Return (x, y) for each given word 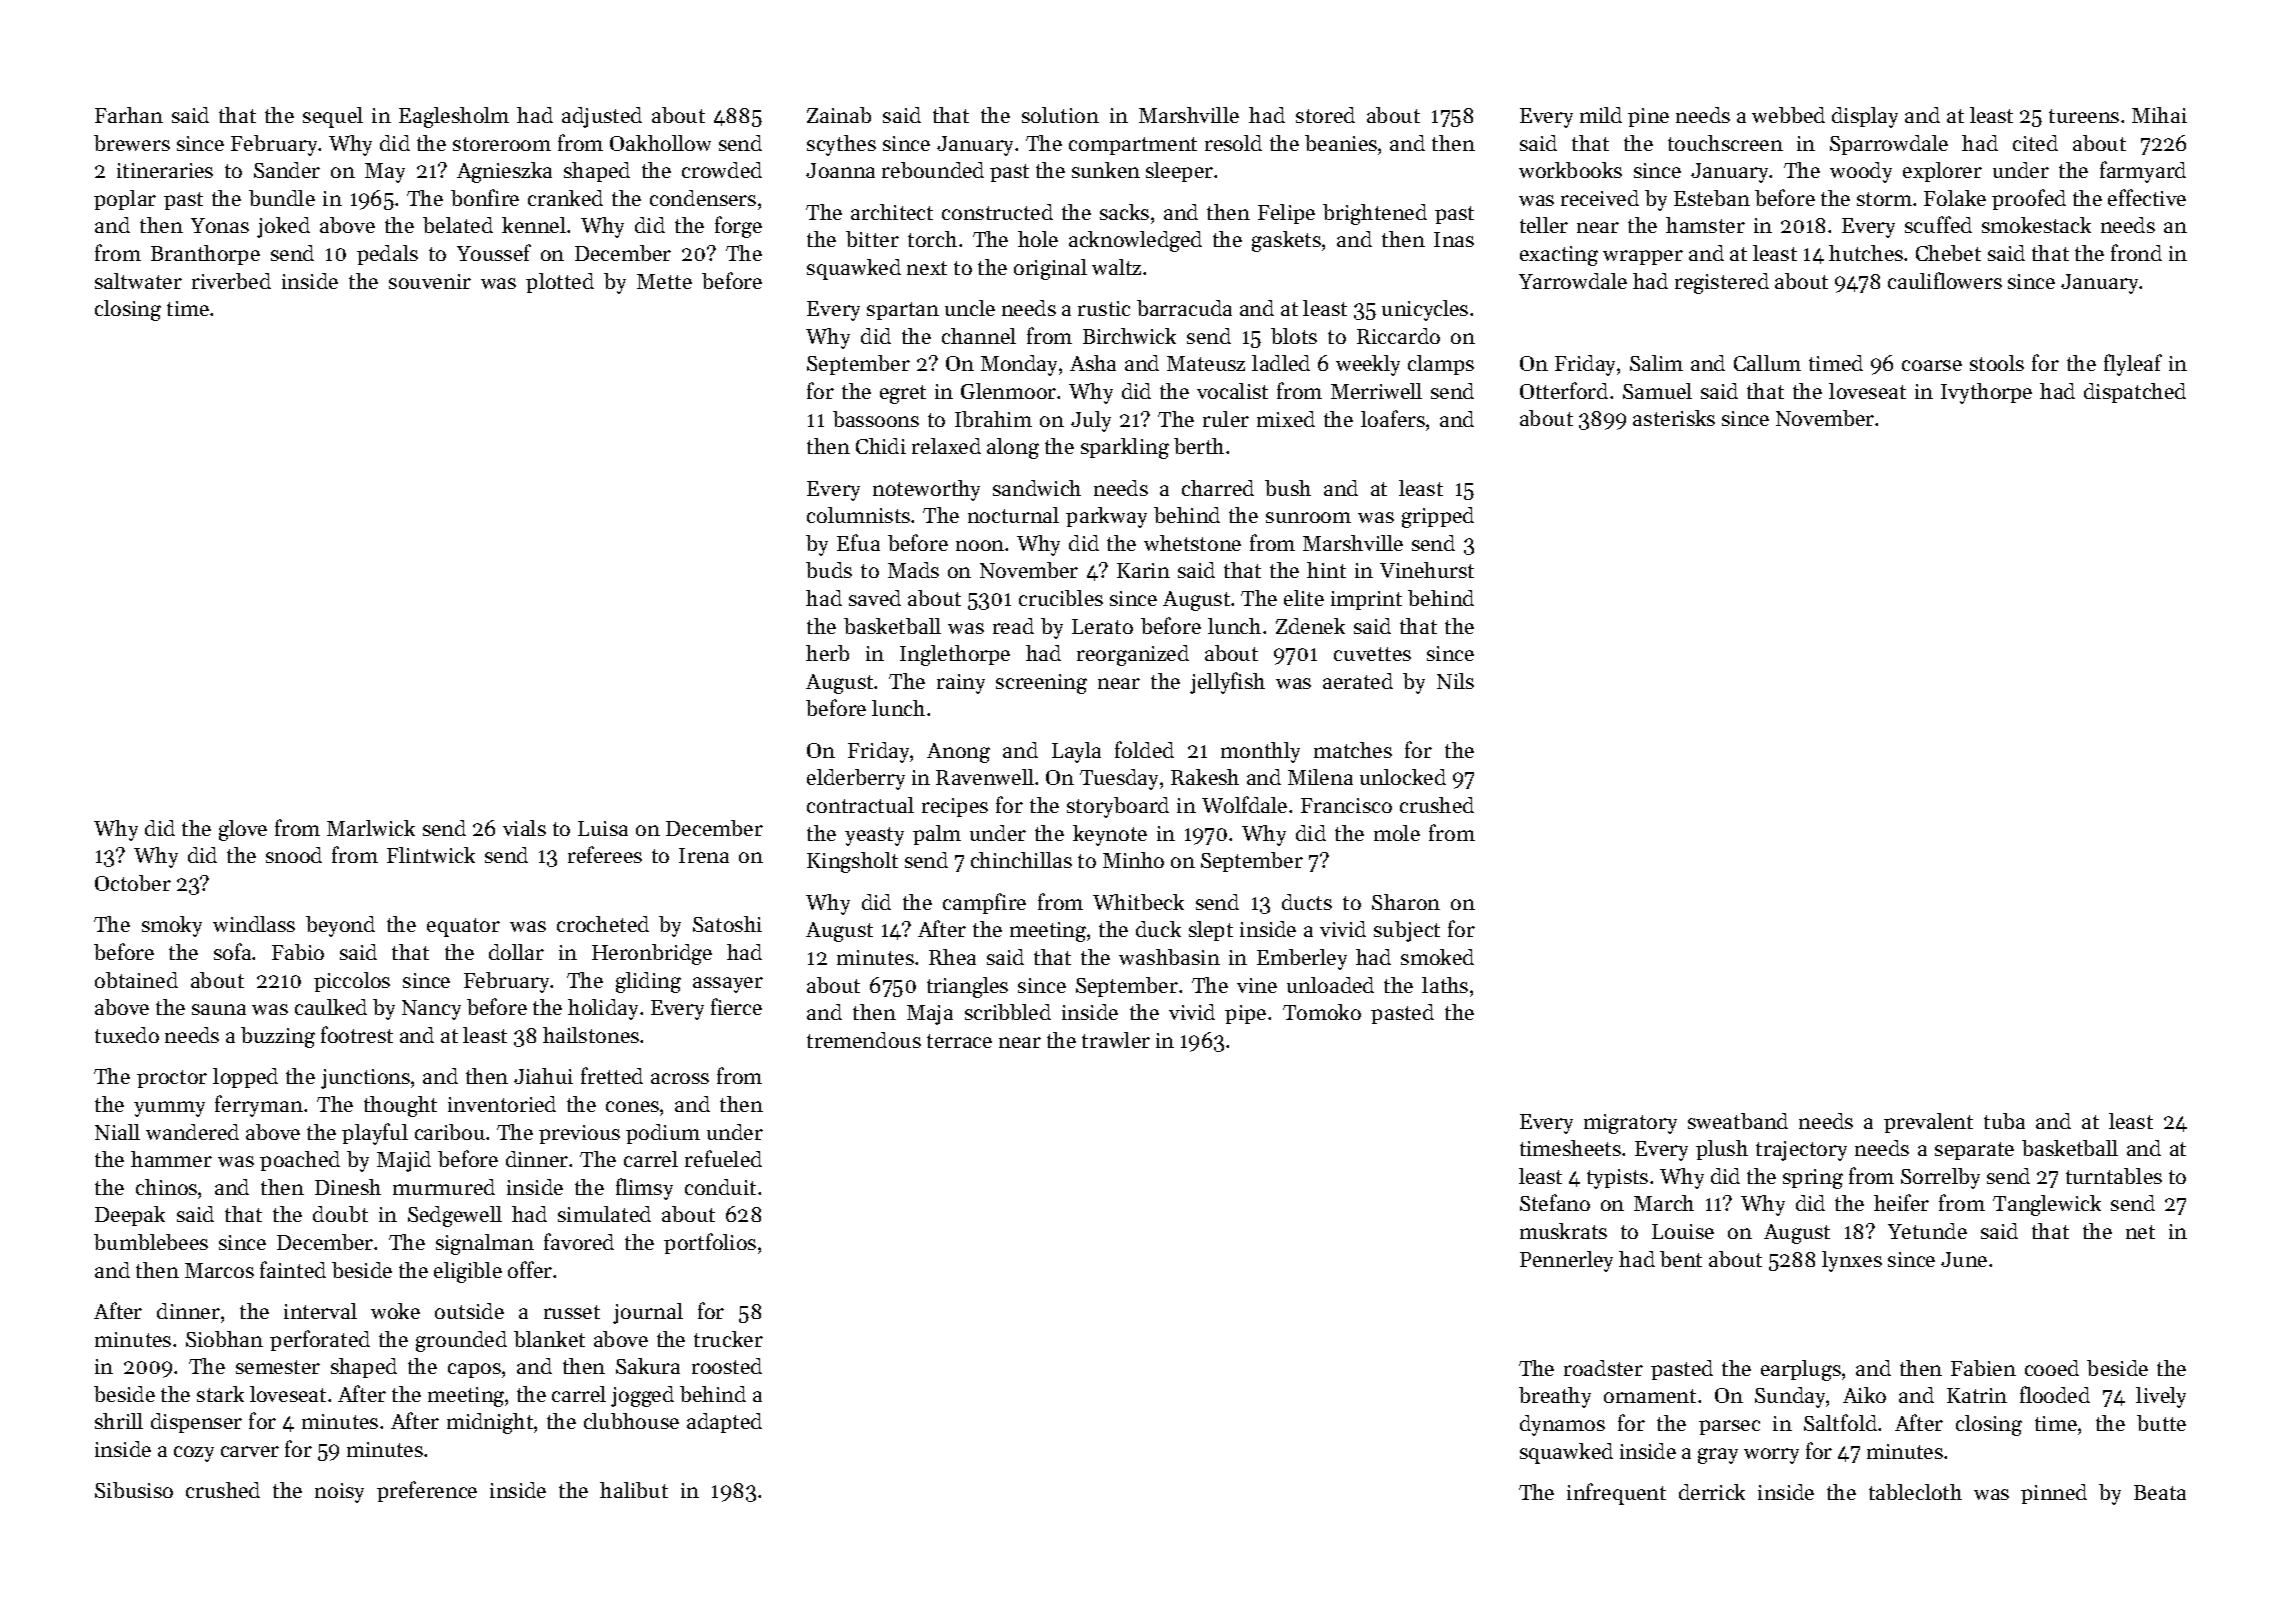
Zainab (839, 115)
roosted (727, 1366)
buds (829, 570)
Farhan (129, 115)
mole (1397, 833)
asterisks (1674, 418)
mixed (1286, 419)
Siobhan (224, 1339)
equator (463, 927)
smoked (1437, 957)
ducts (1307, 902)
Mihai (2159, 115)
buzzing (278, 1037)
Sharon (1406, 902)
